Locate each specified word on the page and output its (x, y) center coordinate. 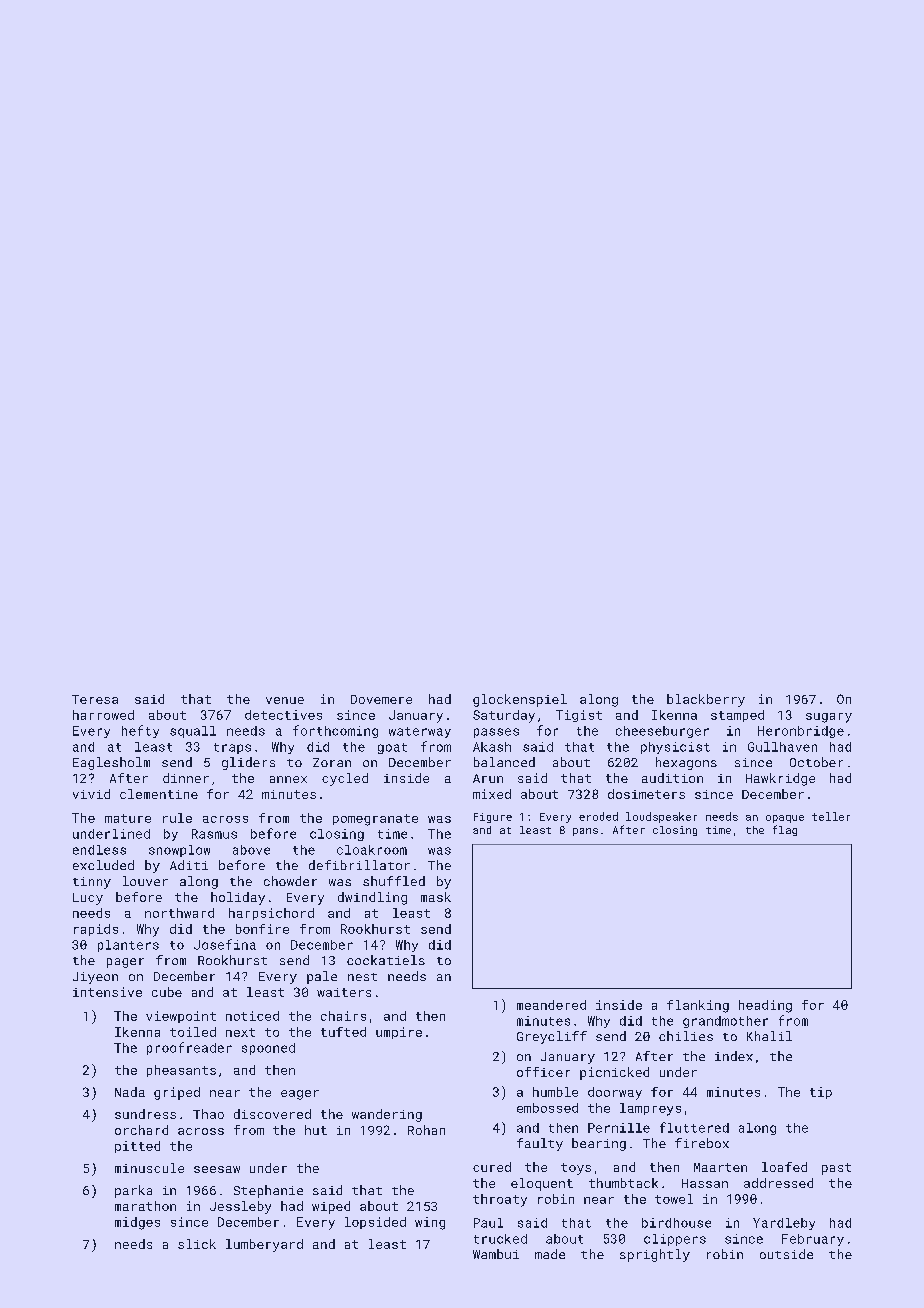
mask (436, 897)
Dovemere (381, 699)
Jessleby (240, 1207)
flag (785, 830)
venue (285, 700)
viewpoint (181, 1017)
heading (765, 1006)
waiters (344, 992)
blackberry (706, 700)
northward (179, 913)
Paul (488, 1223)
